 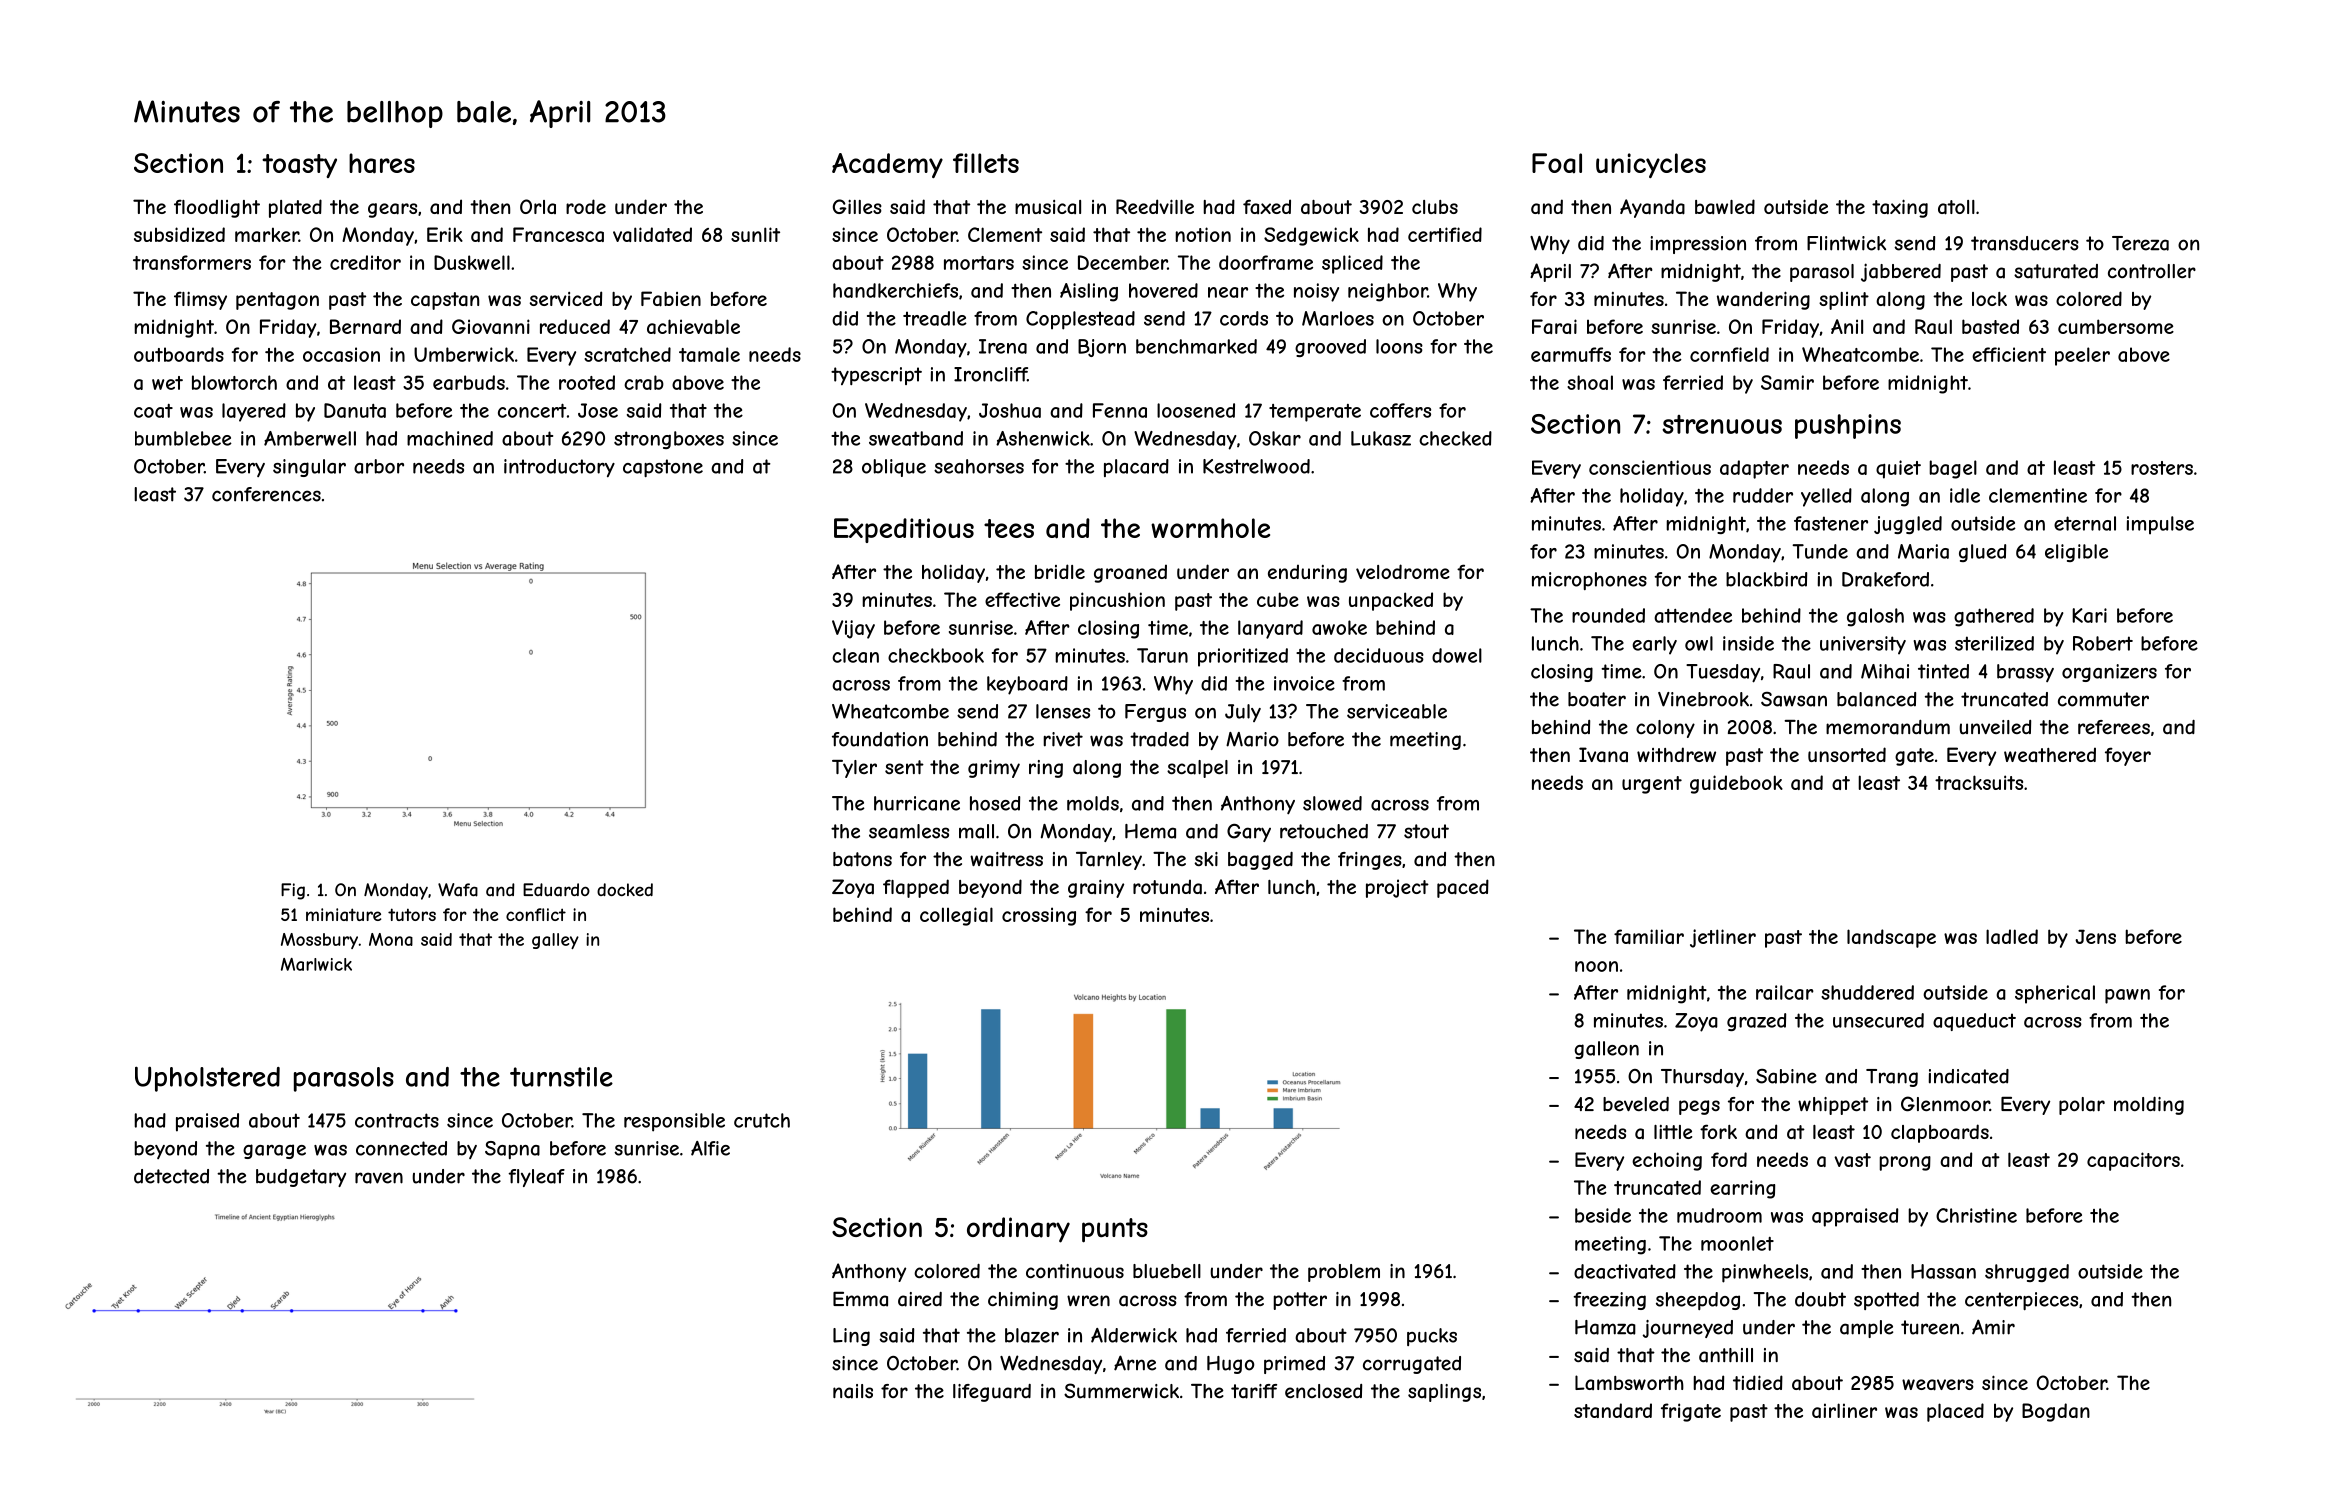 I want to click on nails, so click(x=853, y=1391).
